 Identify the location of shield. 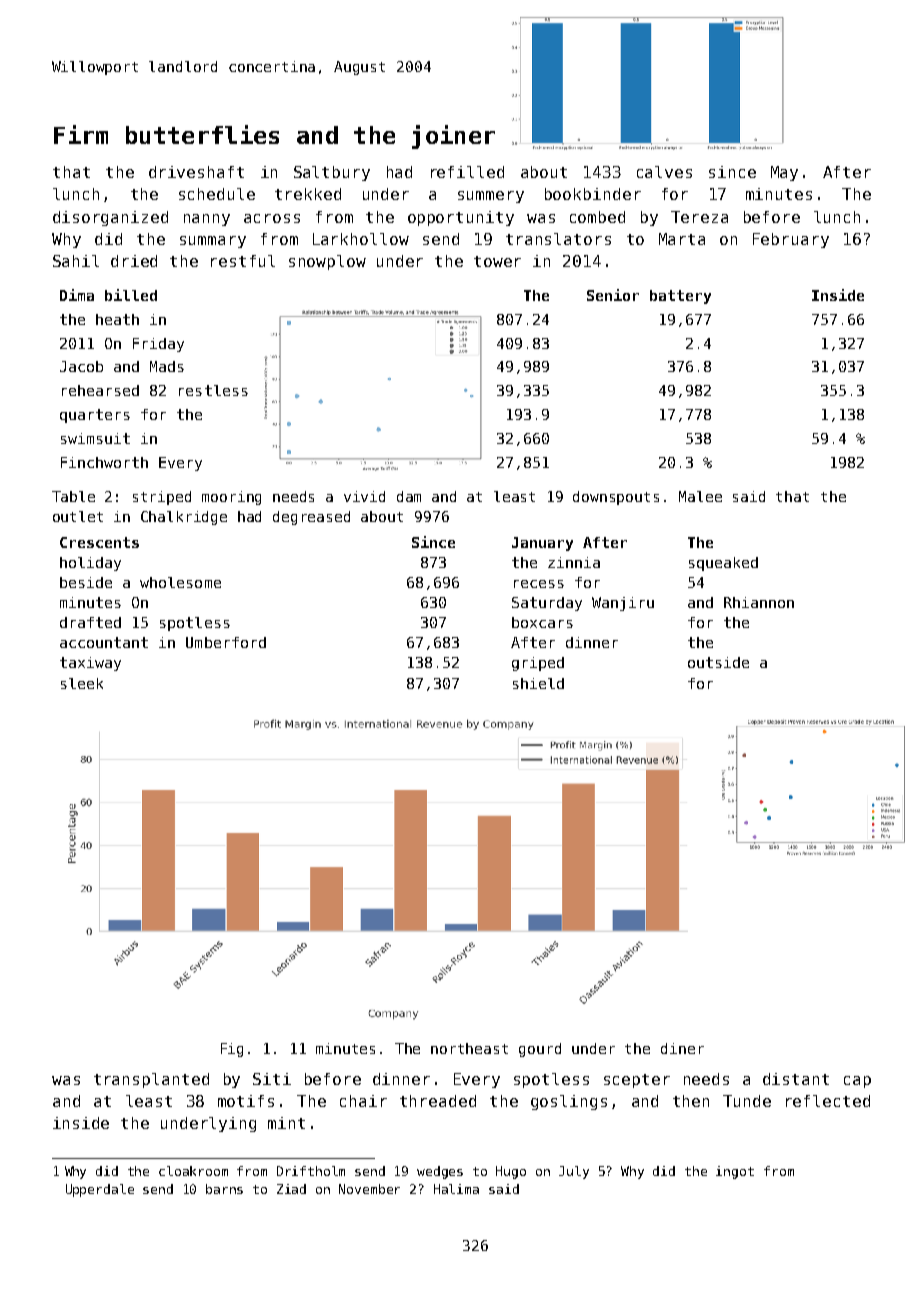
(538, 683).
